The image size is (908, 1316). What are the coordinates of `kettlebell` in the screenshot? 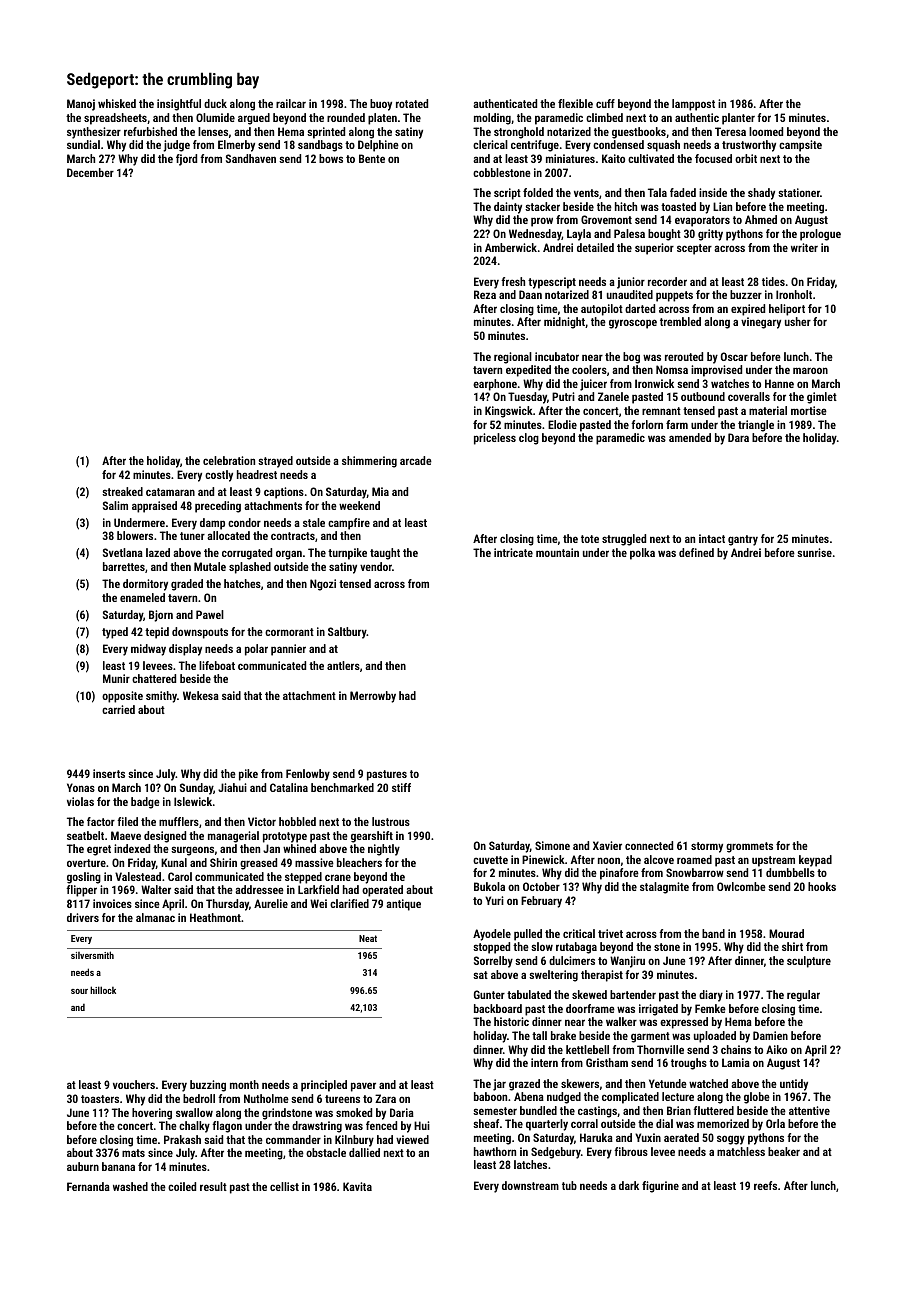 It's located at (587, 1049).
